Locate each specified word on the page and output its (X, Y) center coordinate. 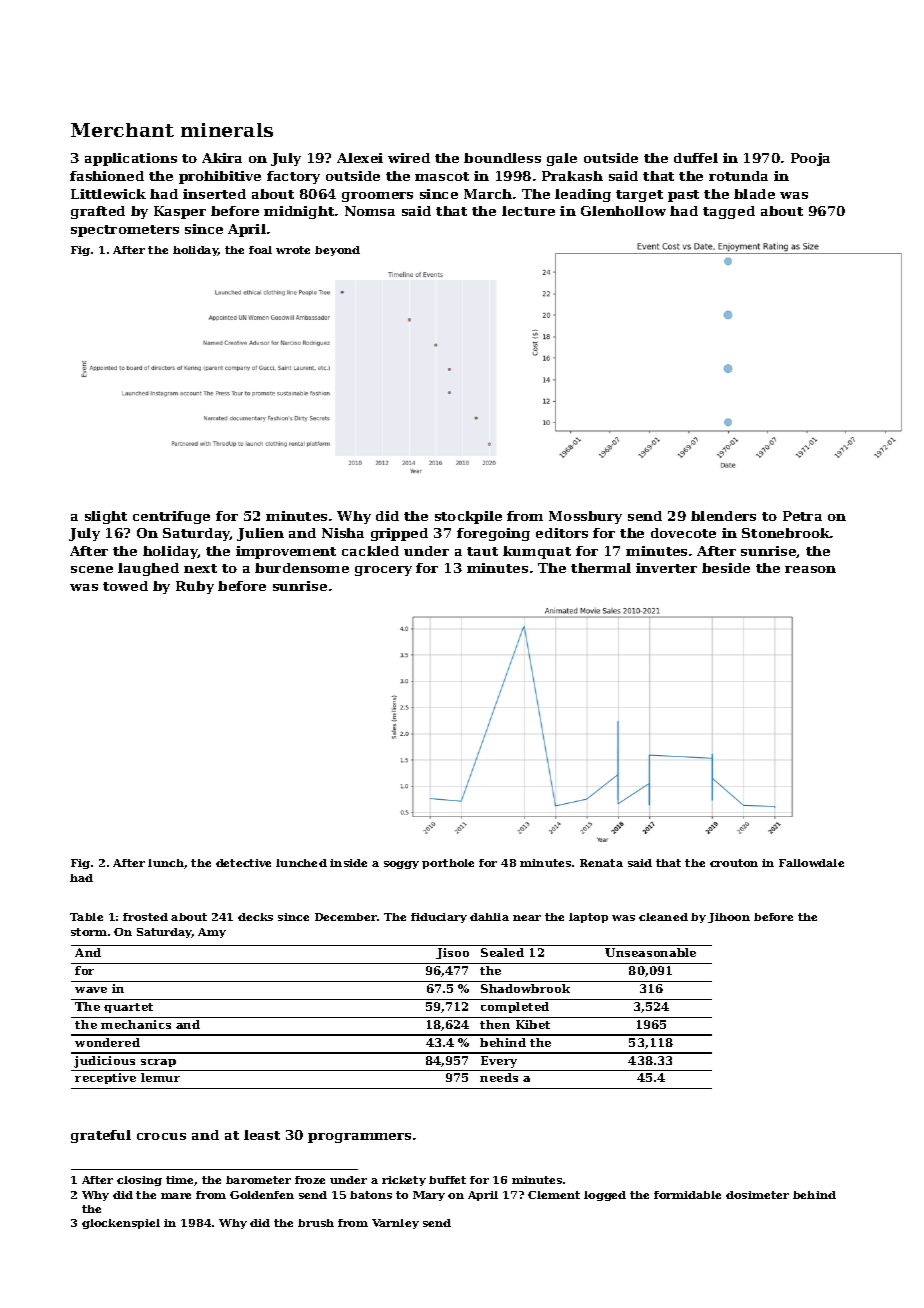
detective (243, 863)
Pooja (810, 159)
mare (176, 1196)
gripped (399, 534)
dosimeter (757, 1195)
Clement (554, 1195)
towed (125, 586)
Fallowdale (811, 863)
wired (409, 158)
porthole (448, 864)
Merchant (122, 130)
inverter (666, 568)
